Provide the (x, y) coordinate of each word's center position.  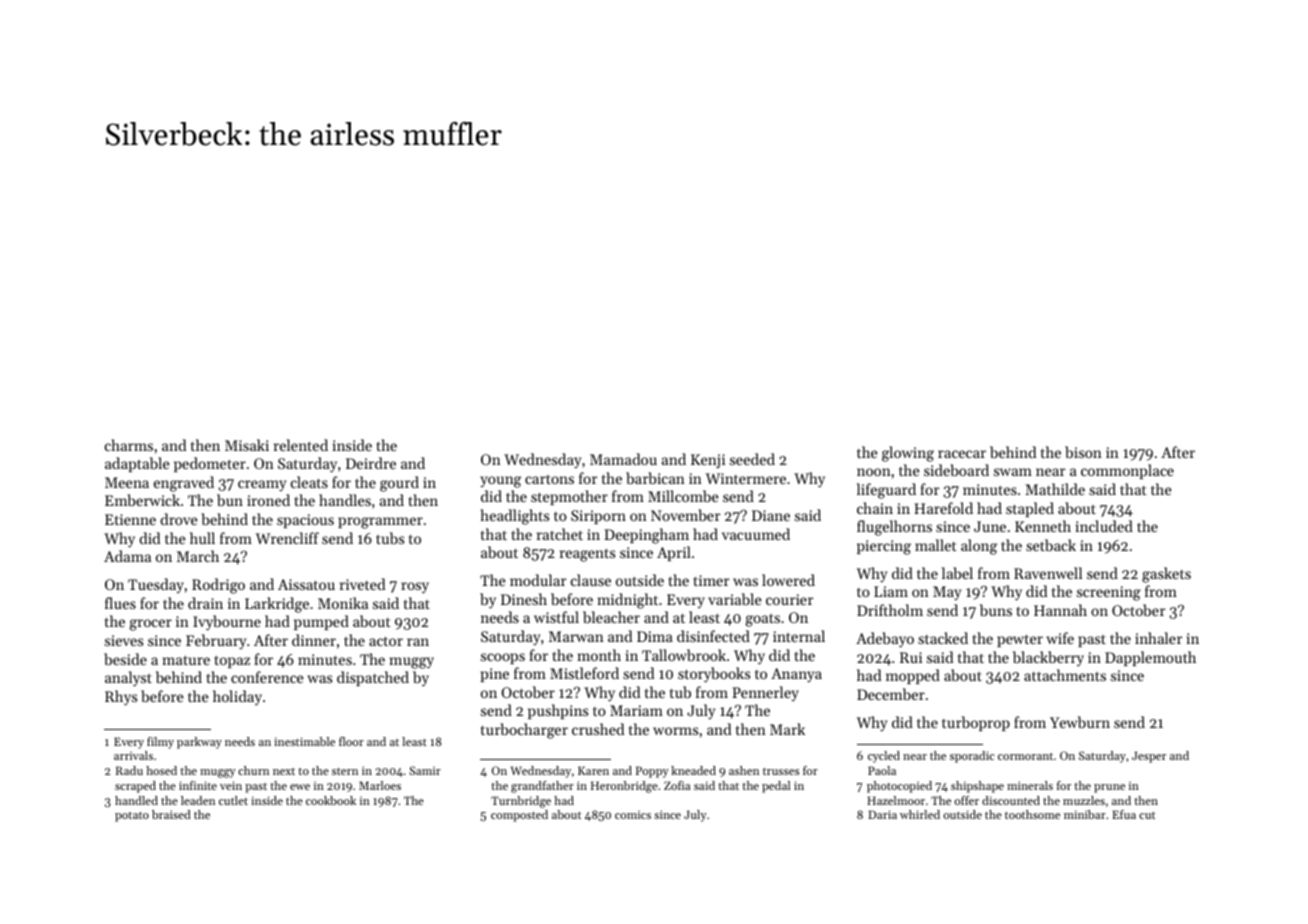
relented (301, 445)
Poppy (652, 772)
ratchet (560, 534)
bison (1083, 452)
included (1104, 526)
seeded (752, 459)
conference (267, 677)
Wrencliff (287, 538)
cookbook (331, 800)
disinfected (713, 636)
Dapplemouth (1150, 658)
